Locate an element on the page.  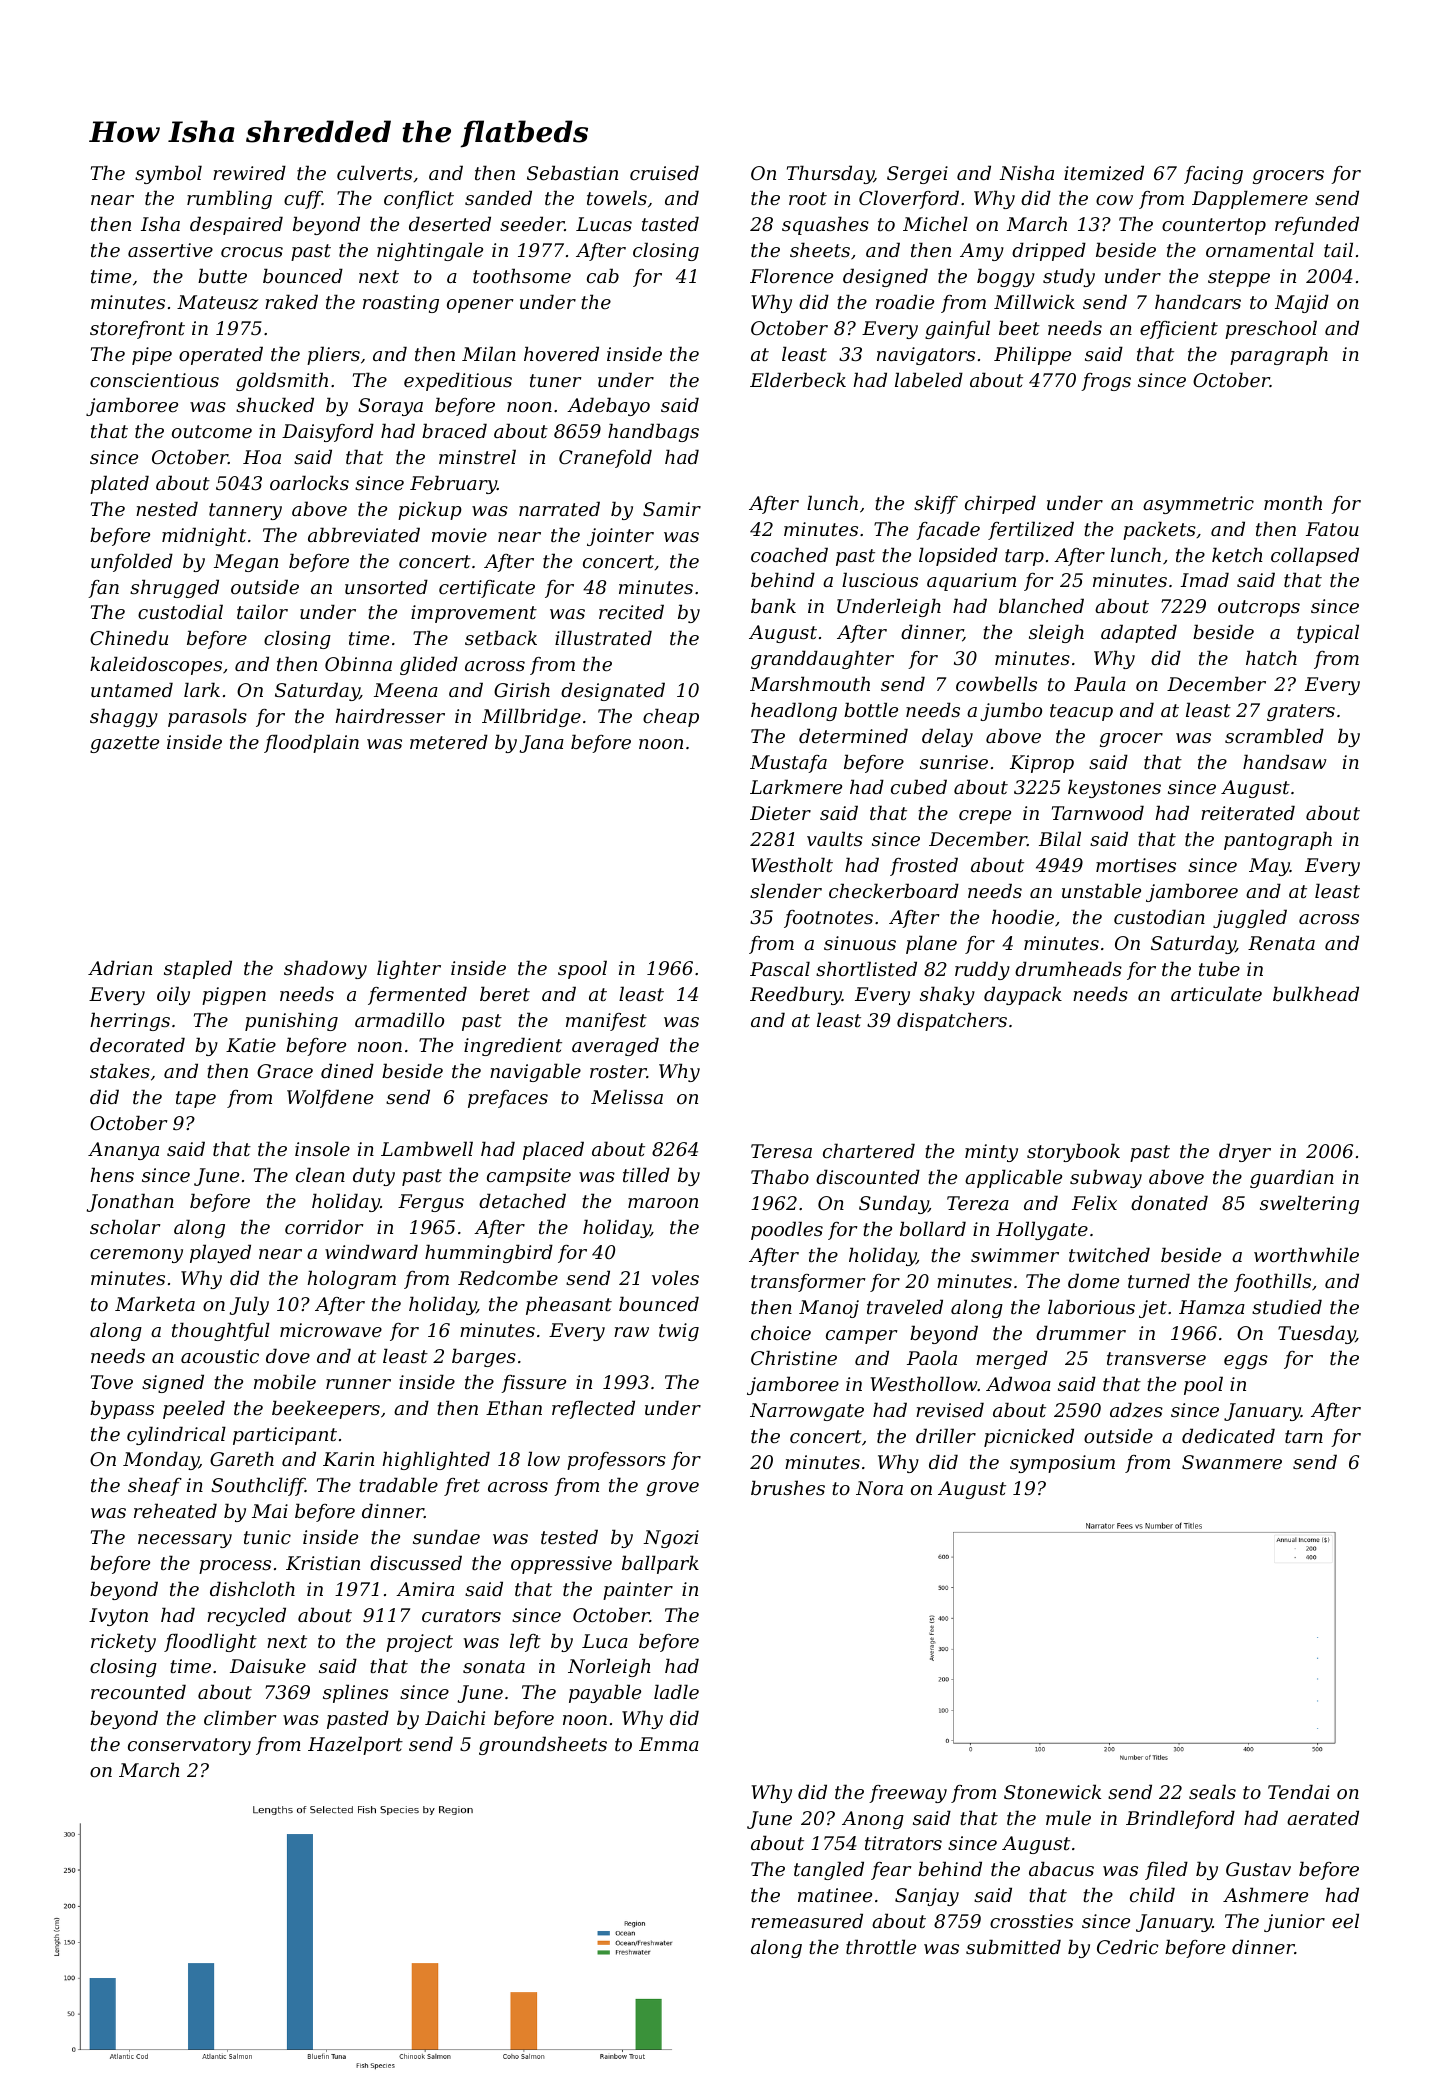
coached is located at coordinates (789, 554).
